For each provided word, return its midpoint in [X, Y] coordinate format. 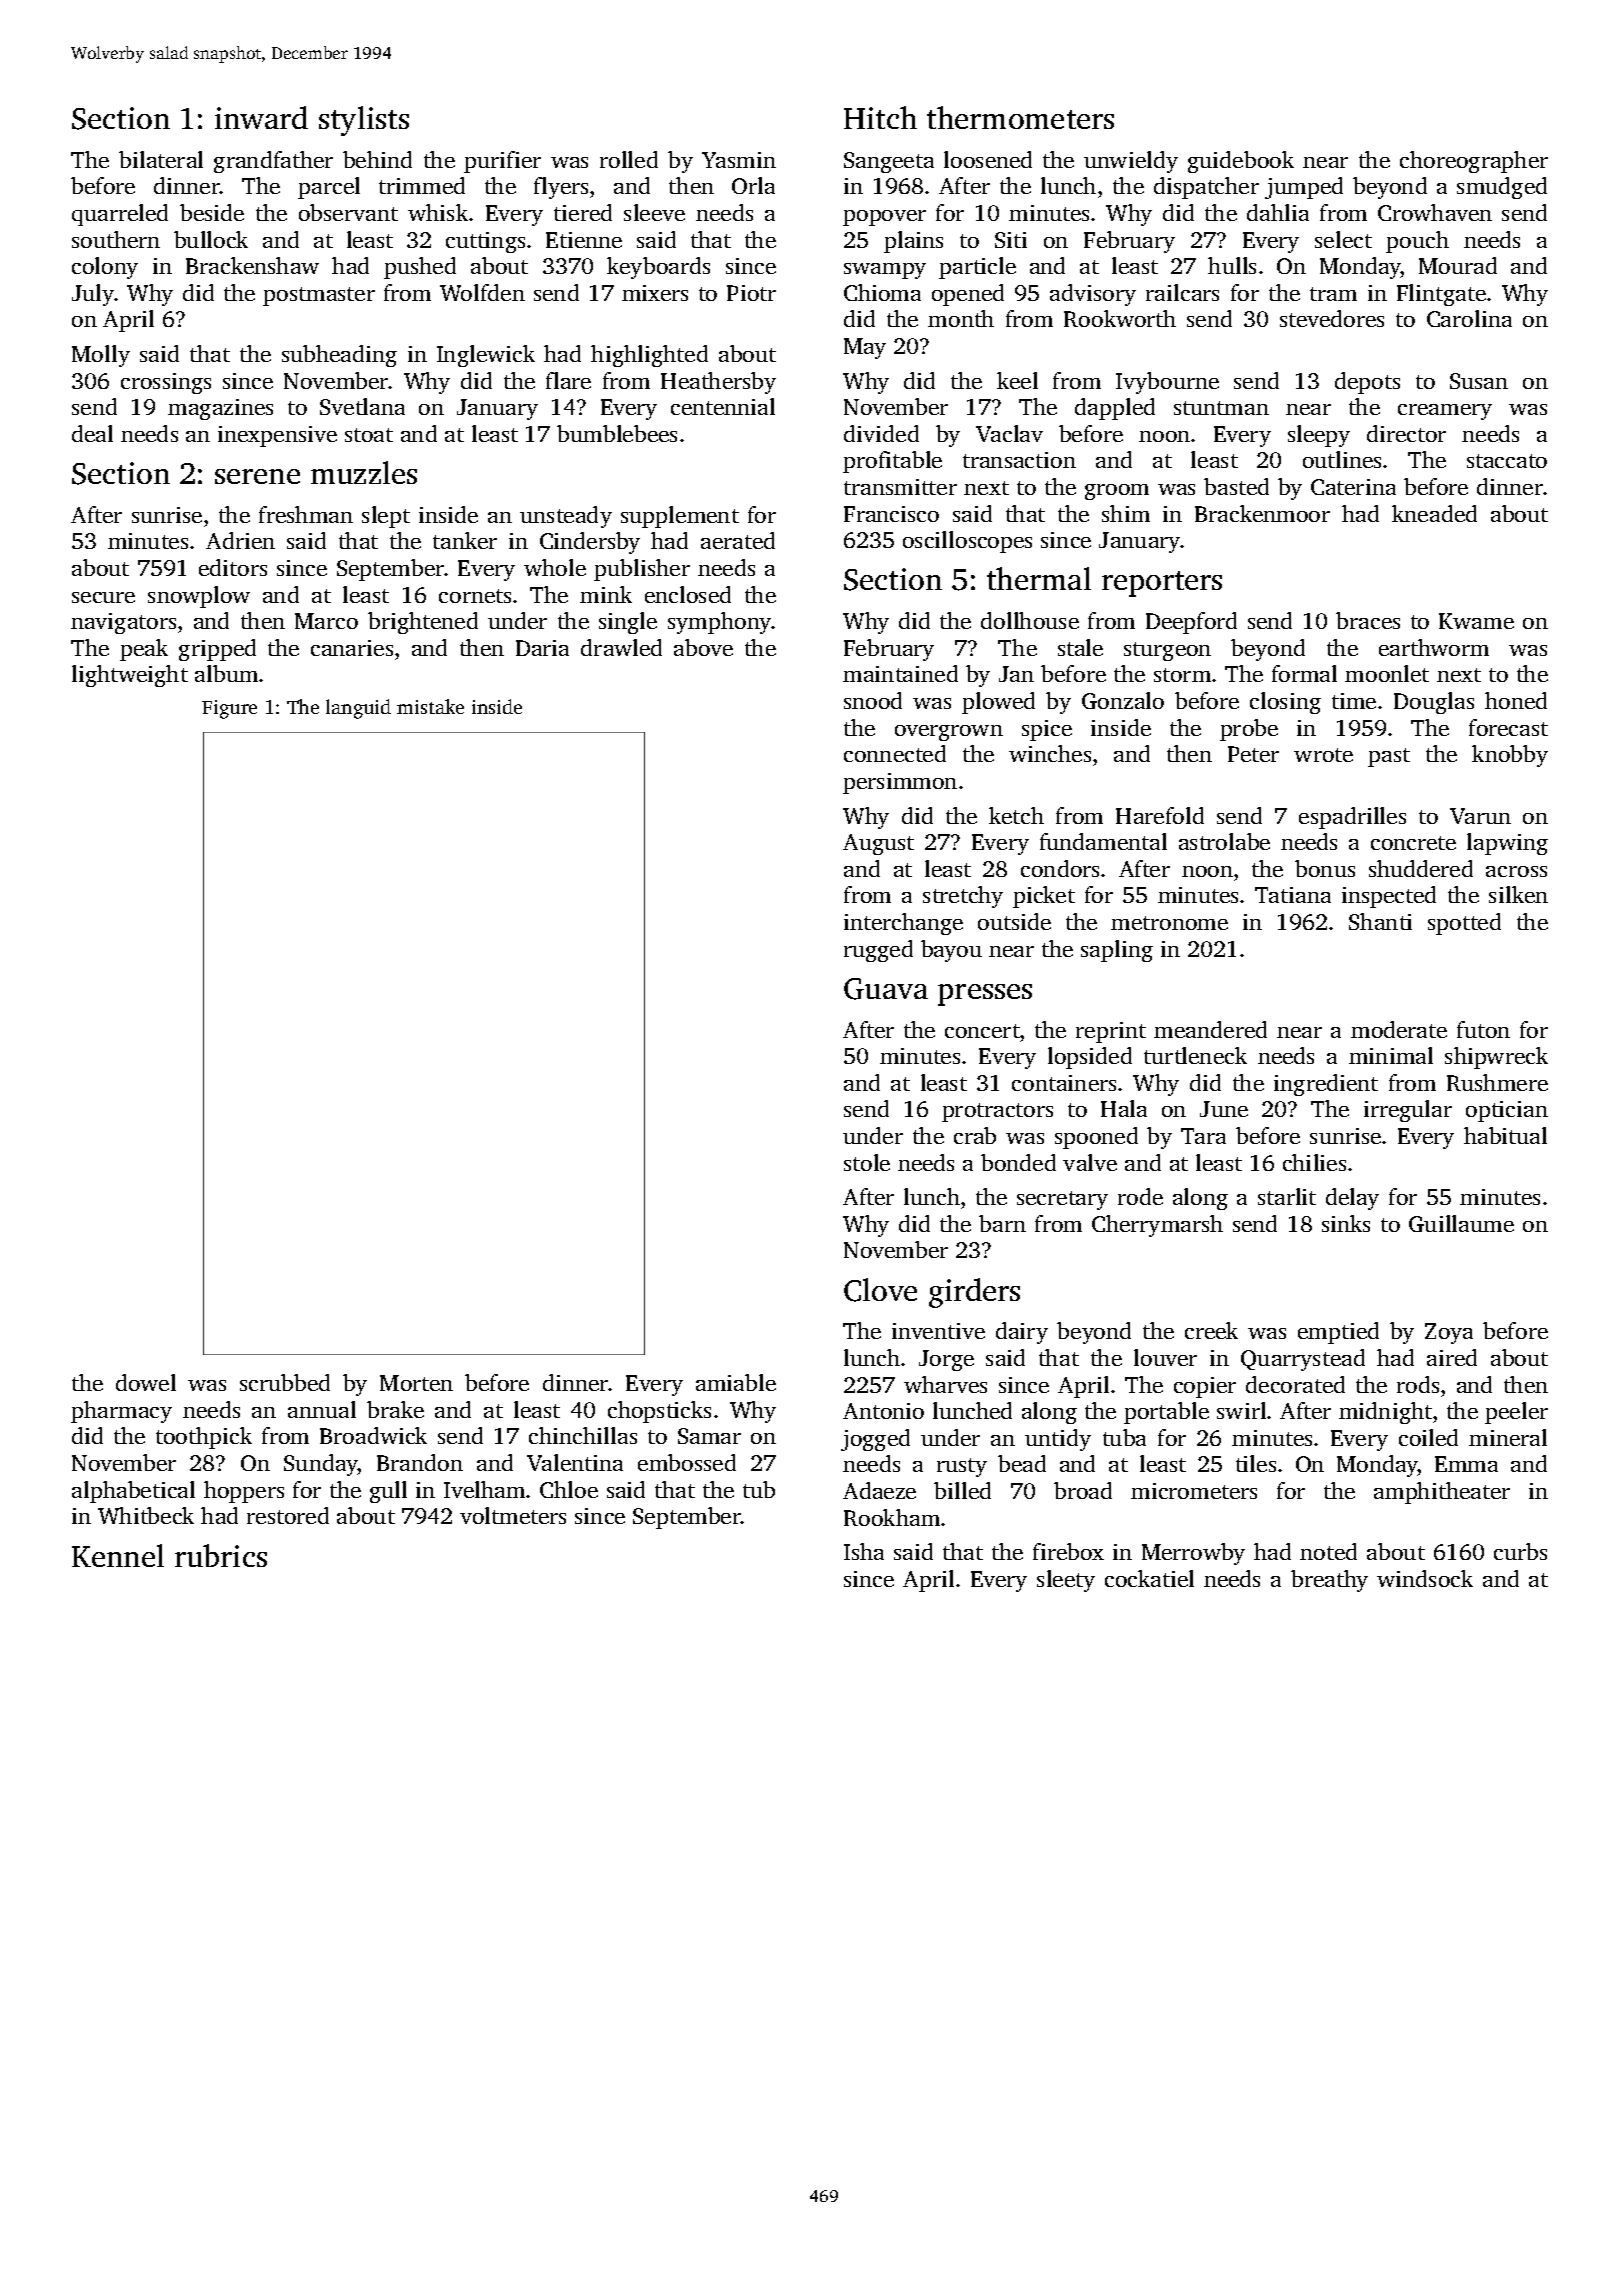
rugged [878, 951]
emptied [1338, 1333]
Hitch [880, 117]
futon [1483, 1029]
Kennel [118, 1555]
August [878, 844]
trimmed [422, 185]
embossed [687, 1462]
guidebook [1241, 162]
